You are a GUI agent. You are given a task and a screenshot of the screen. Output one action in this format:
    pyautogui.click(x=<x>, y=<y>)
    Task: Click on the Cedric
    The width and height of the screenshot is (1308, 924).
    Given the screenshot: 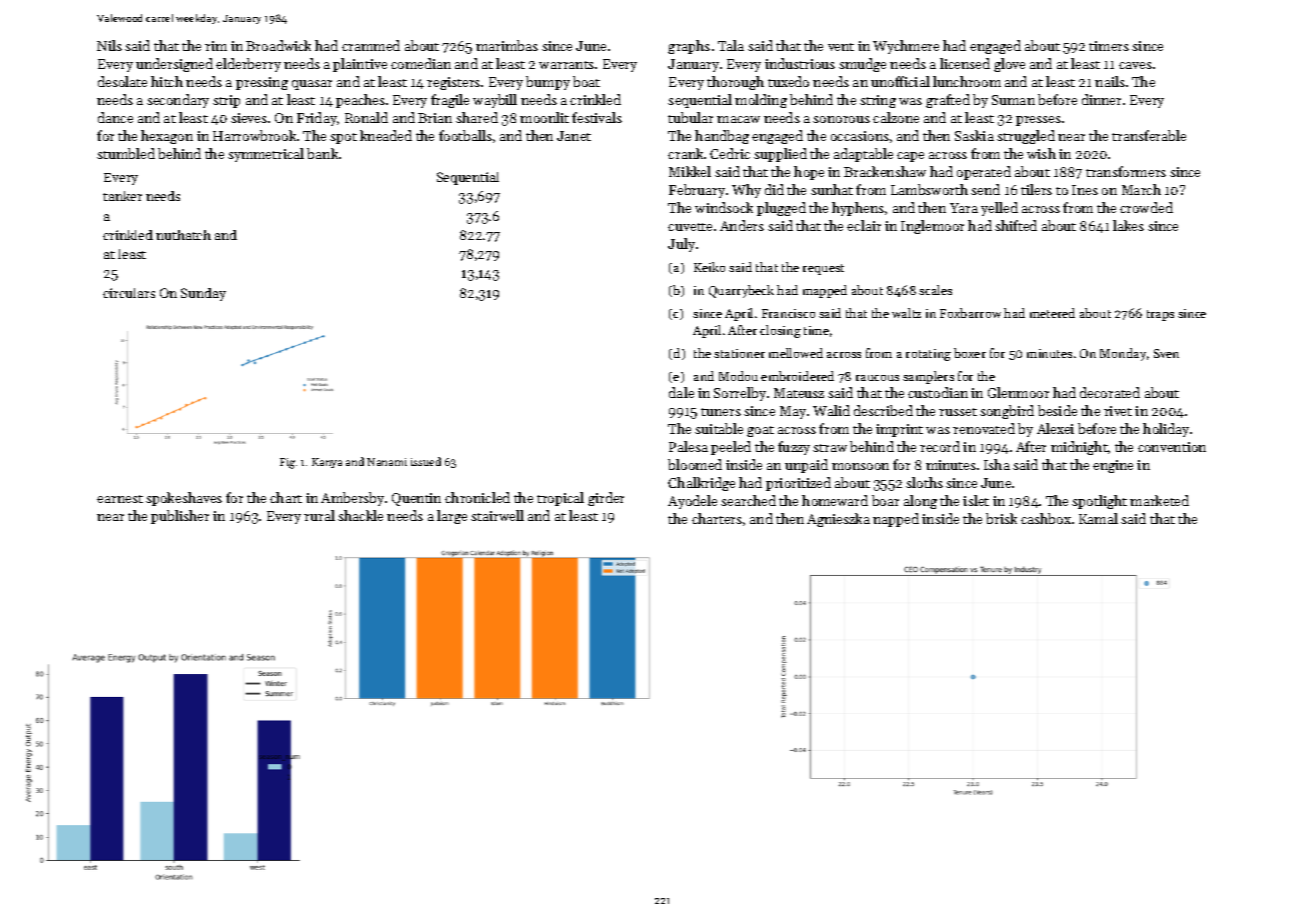 What is the action you would take?
    pyautogui.click(x=730, y=153)
